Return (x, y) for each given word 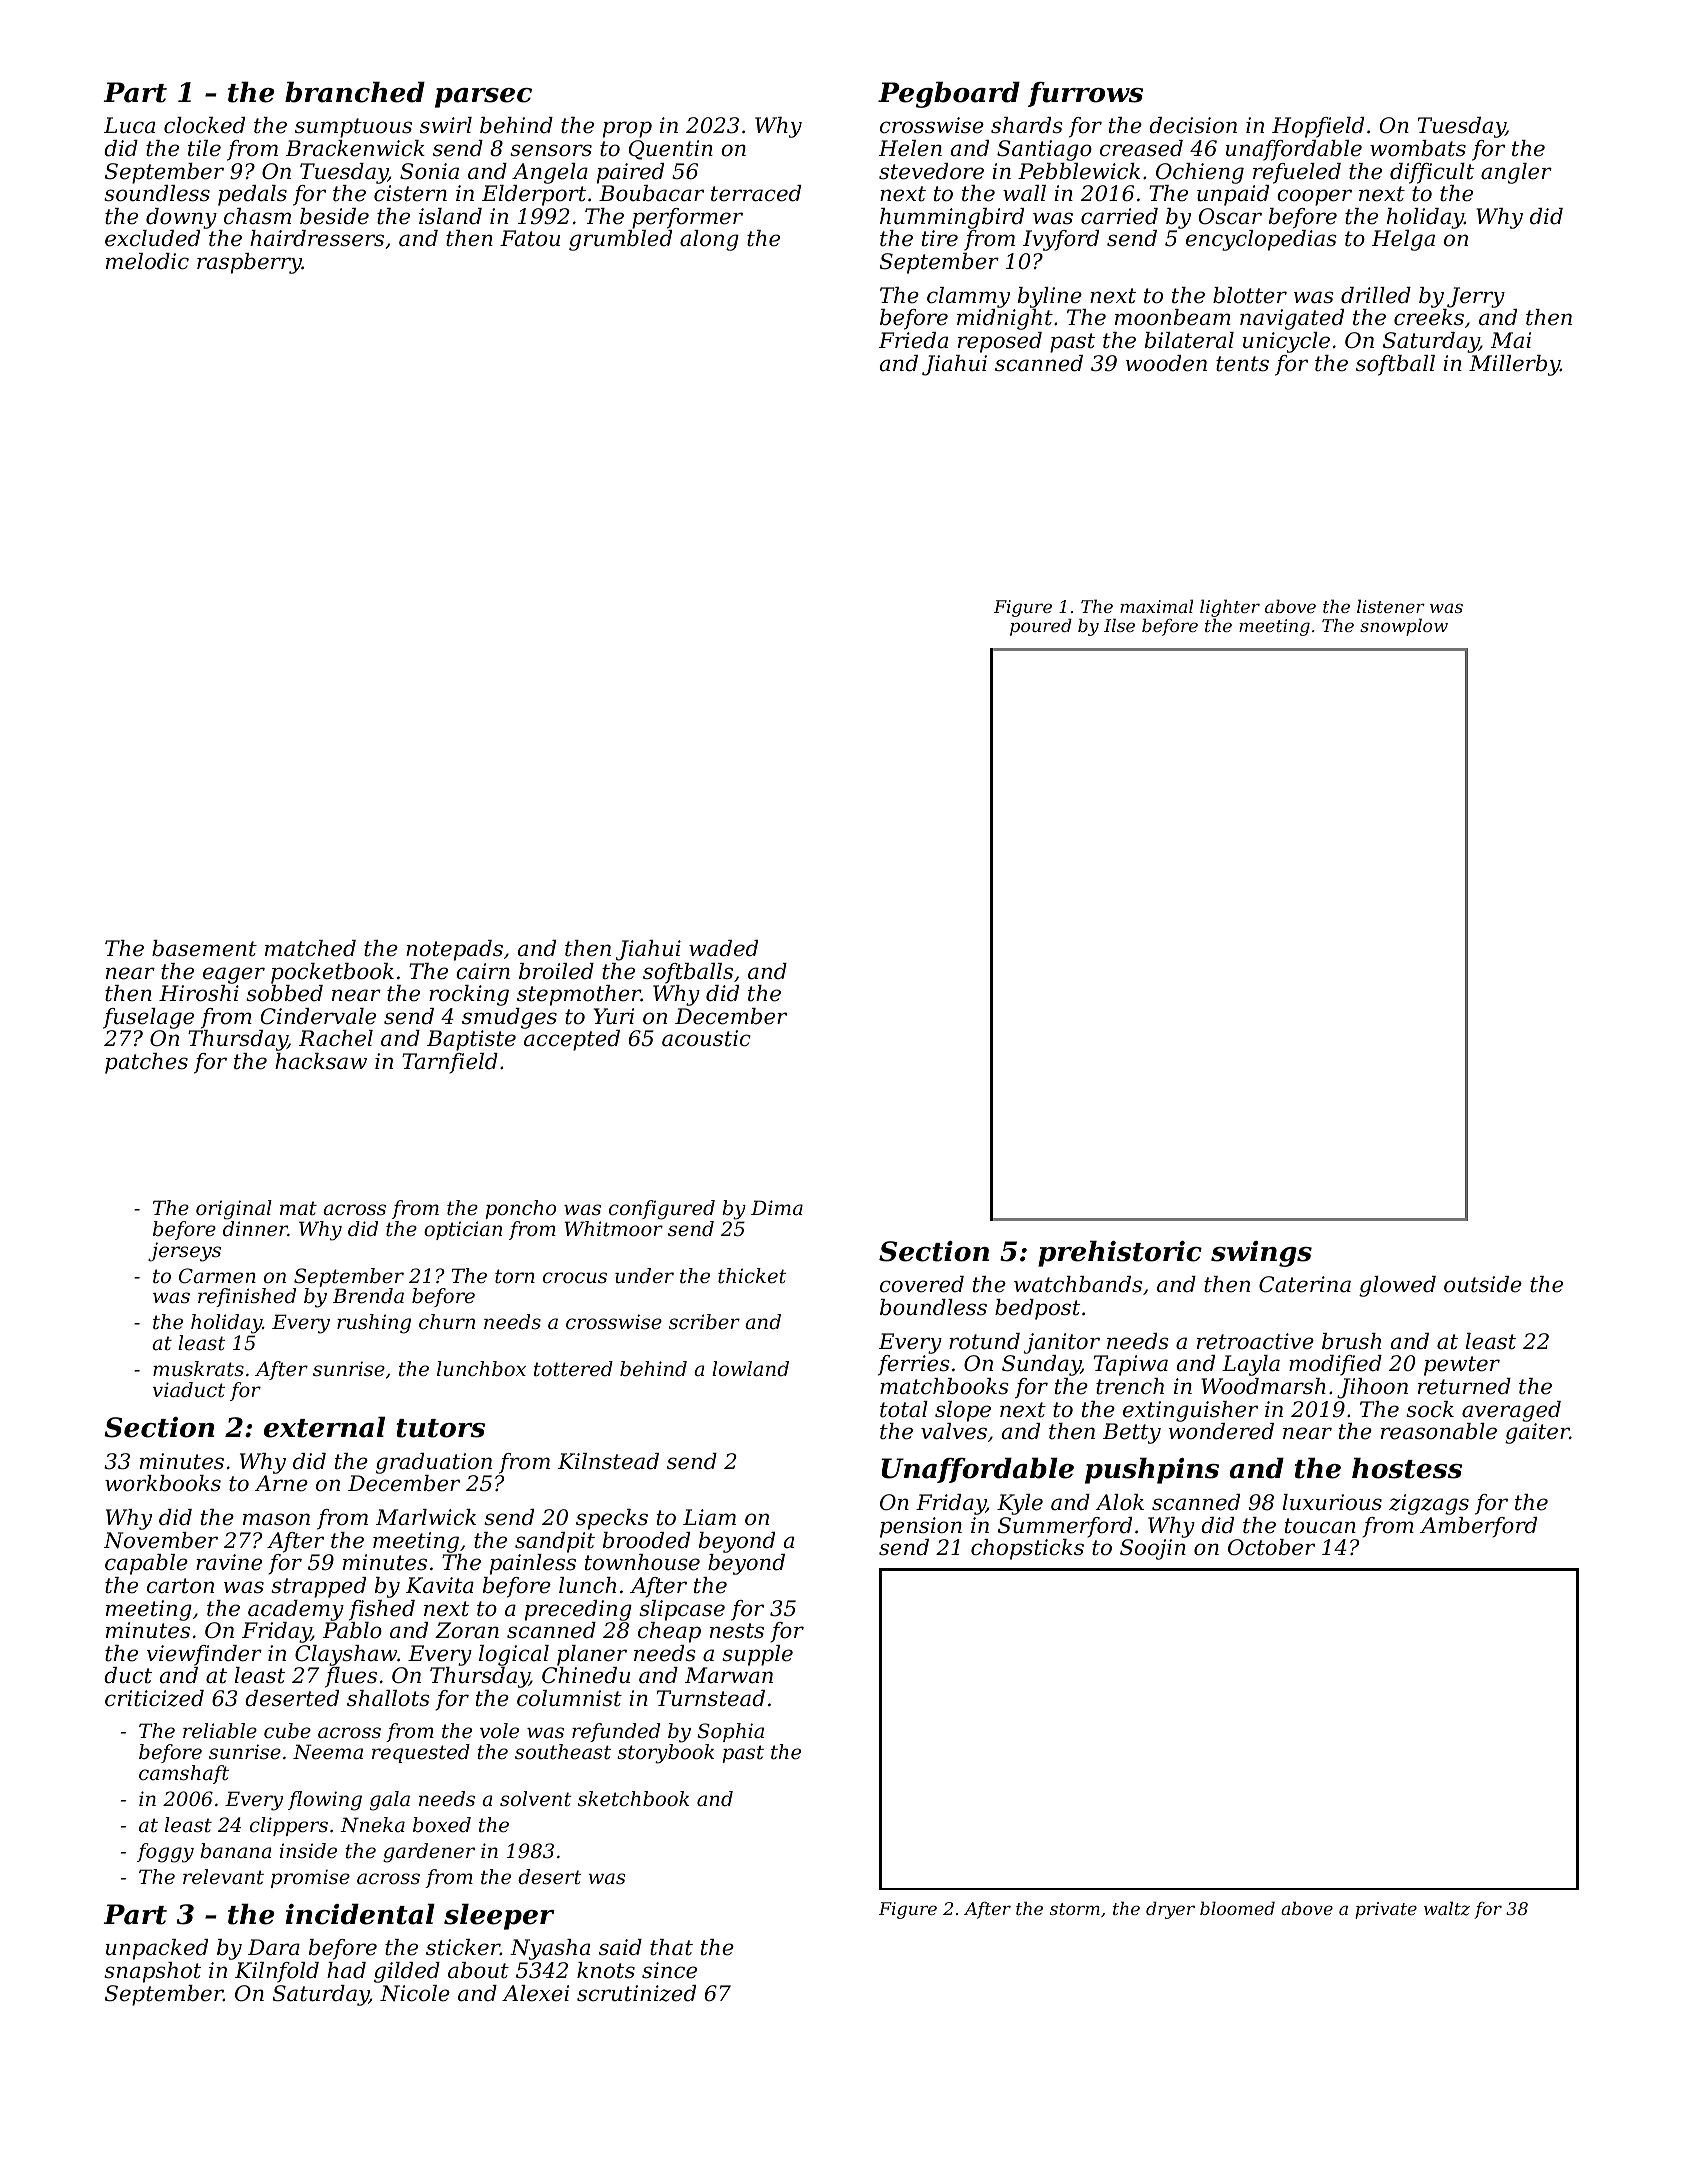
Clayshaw (346, 1655)
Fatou (530, 238)
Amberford (1478, 1527)
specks (612, 1519)
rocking (469, 995)
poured (1041, 627)
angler (1516, 173)
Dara (274, 1947)
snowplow (1404, 627)
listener (1391, 606)
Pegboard (949, 94)
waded (723, 948)
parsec (483, 98)
